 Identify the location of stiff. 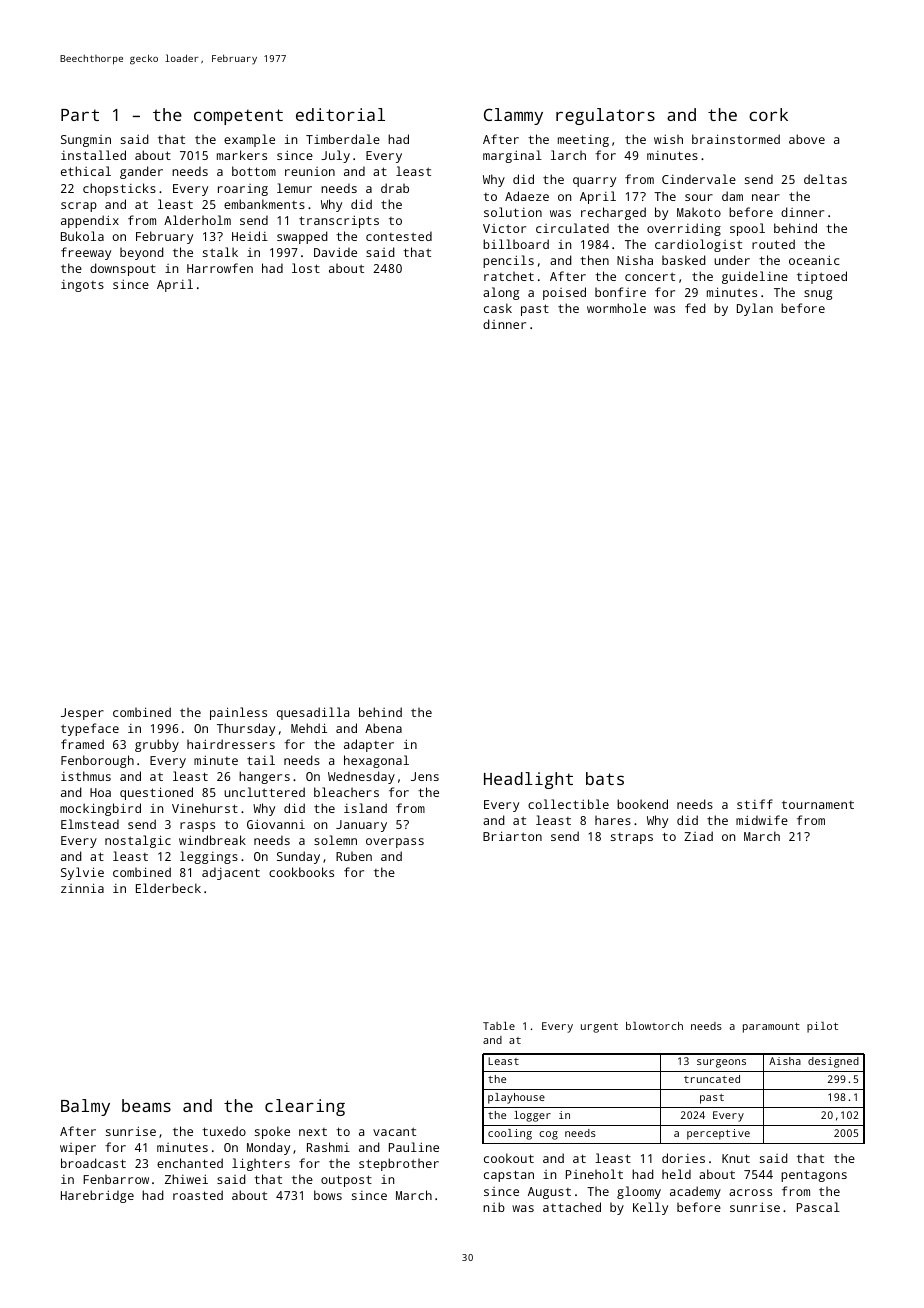
(755, 804).
